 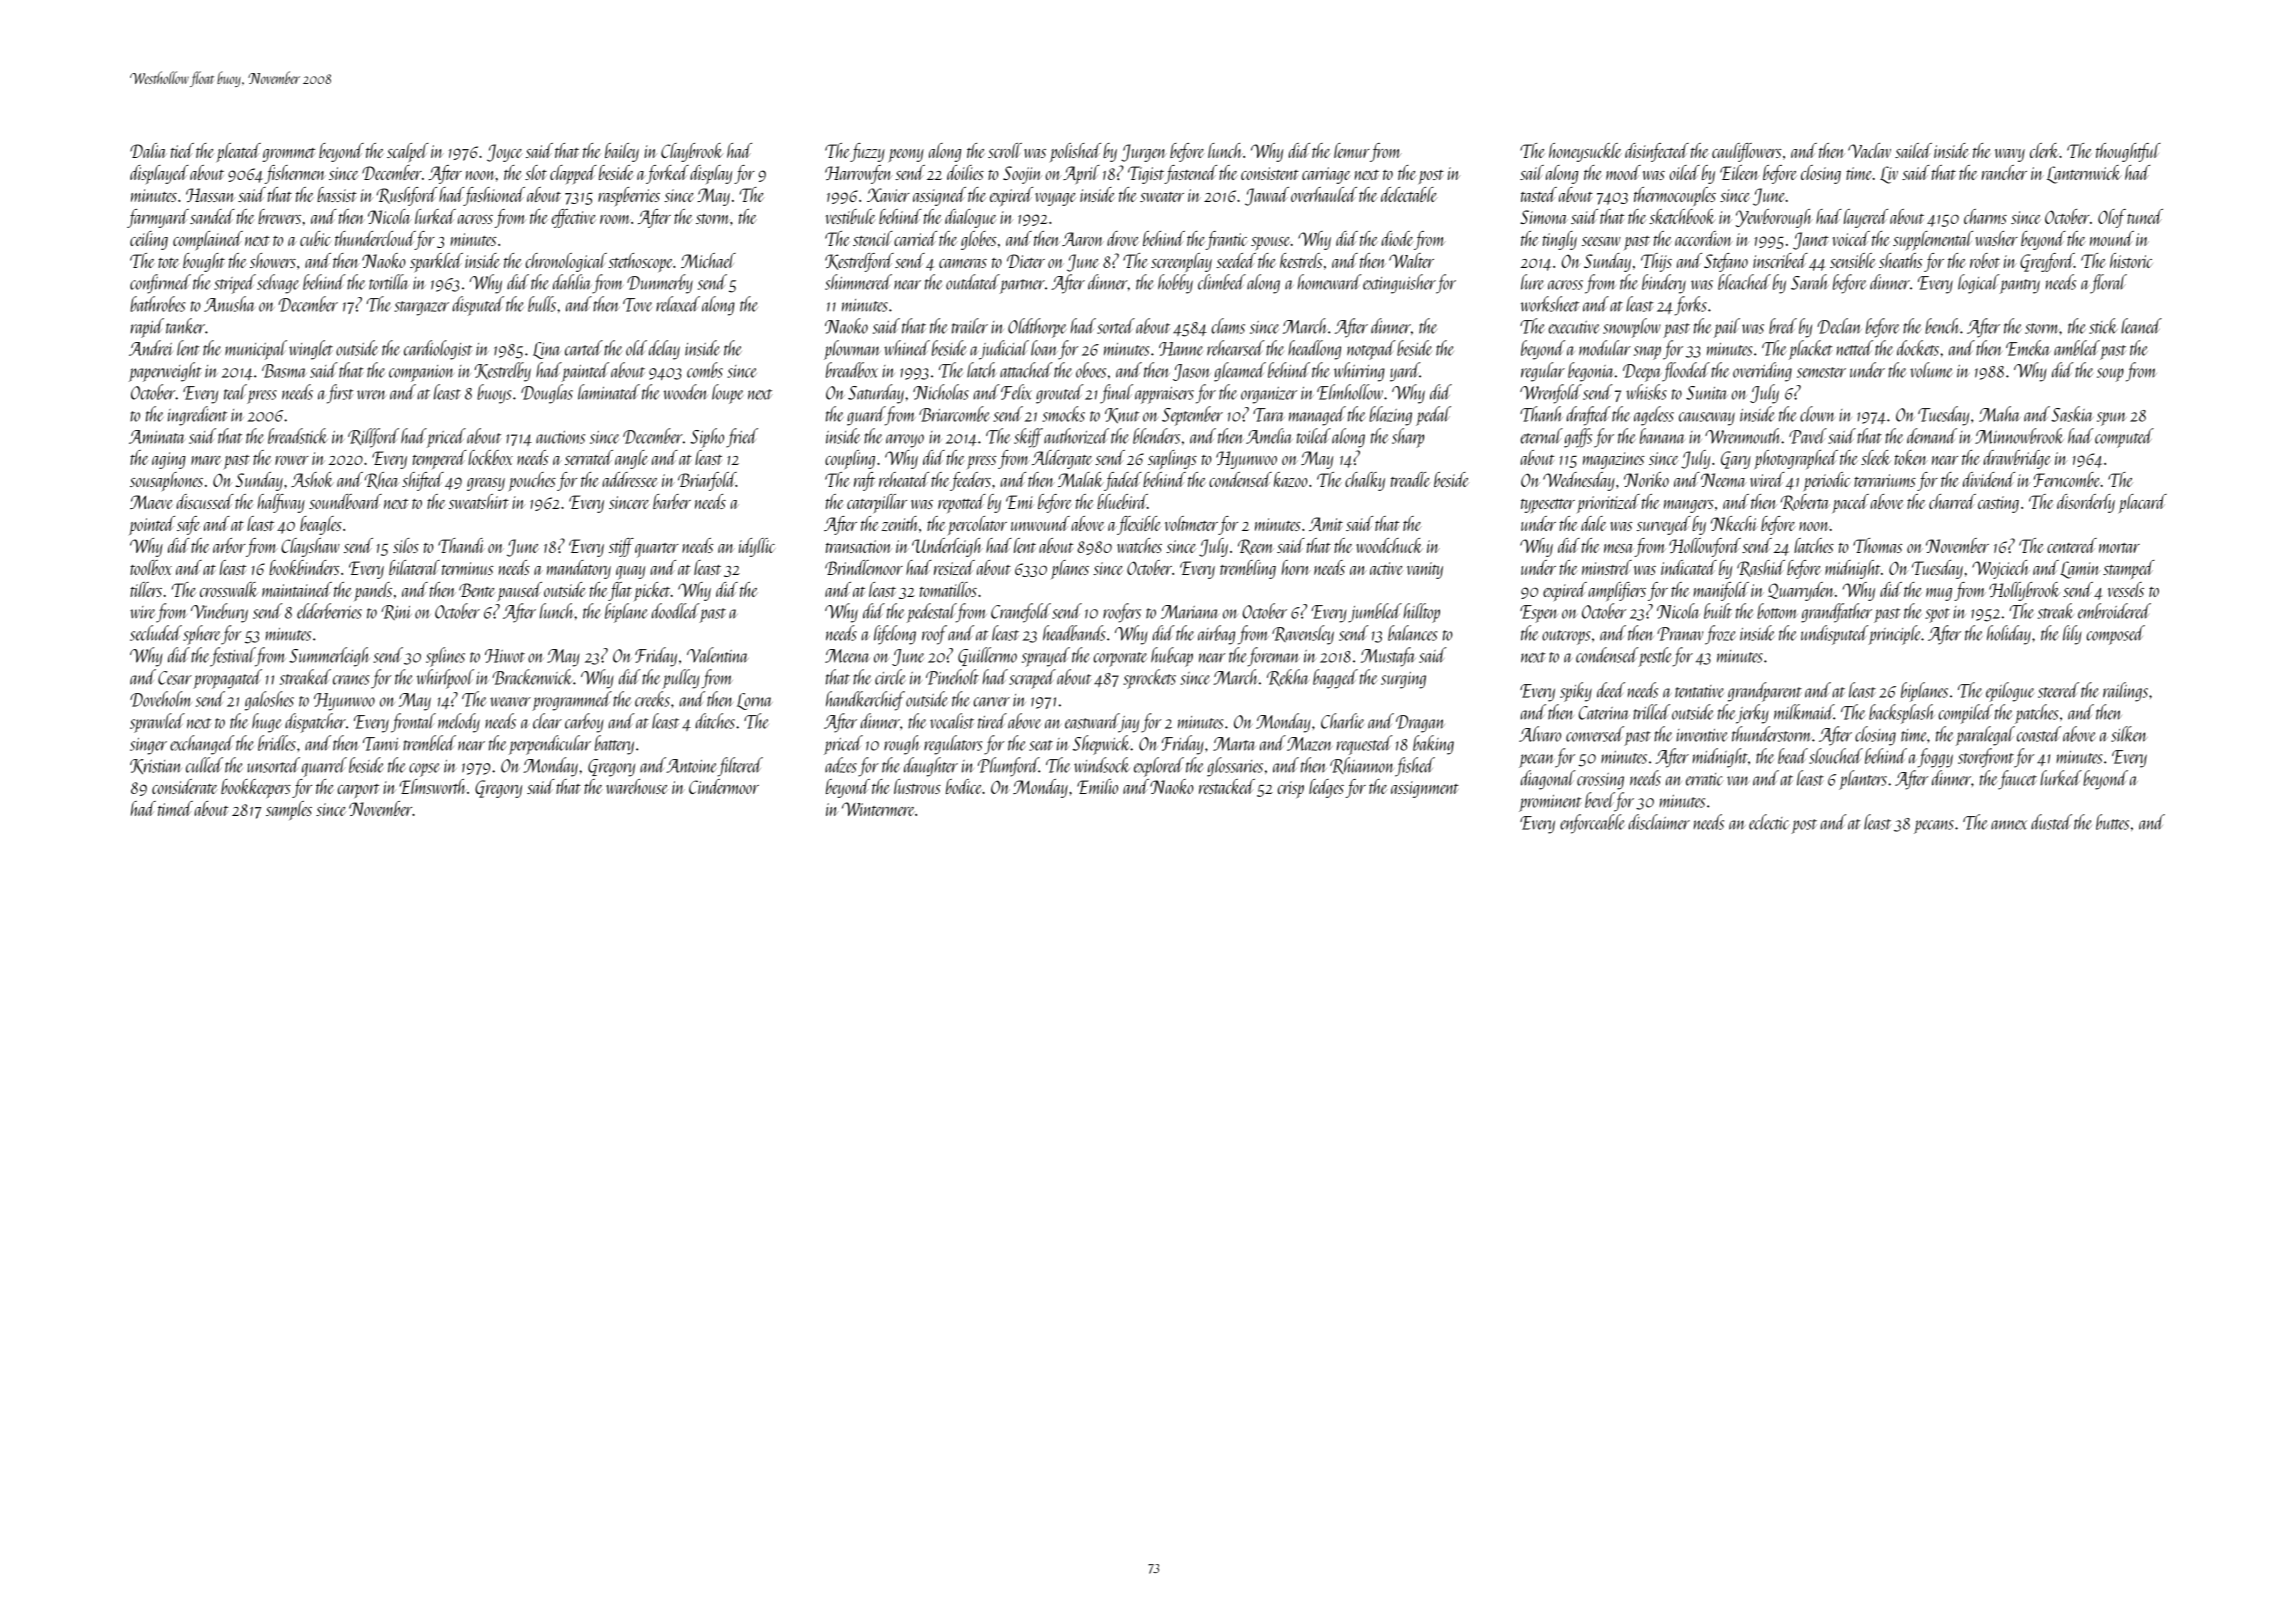 I want to click on Aminata, so click(x=157, y=437).
